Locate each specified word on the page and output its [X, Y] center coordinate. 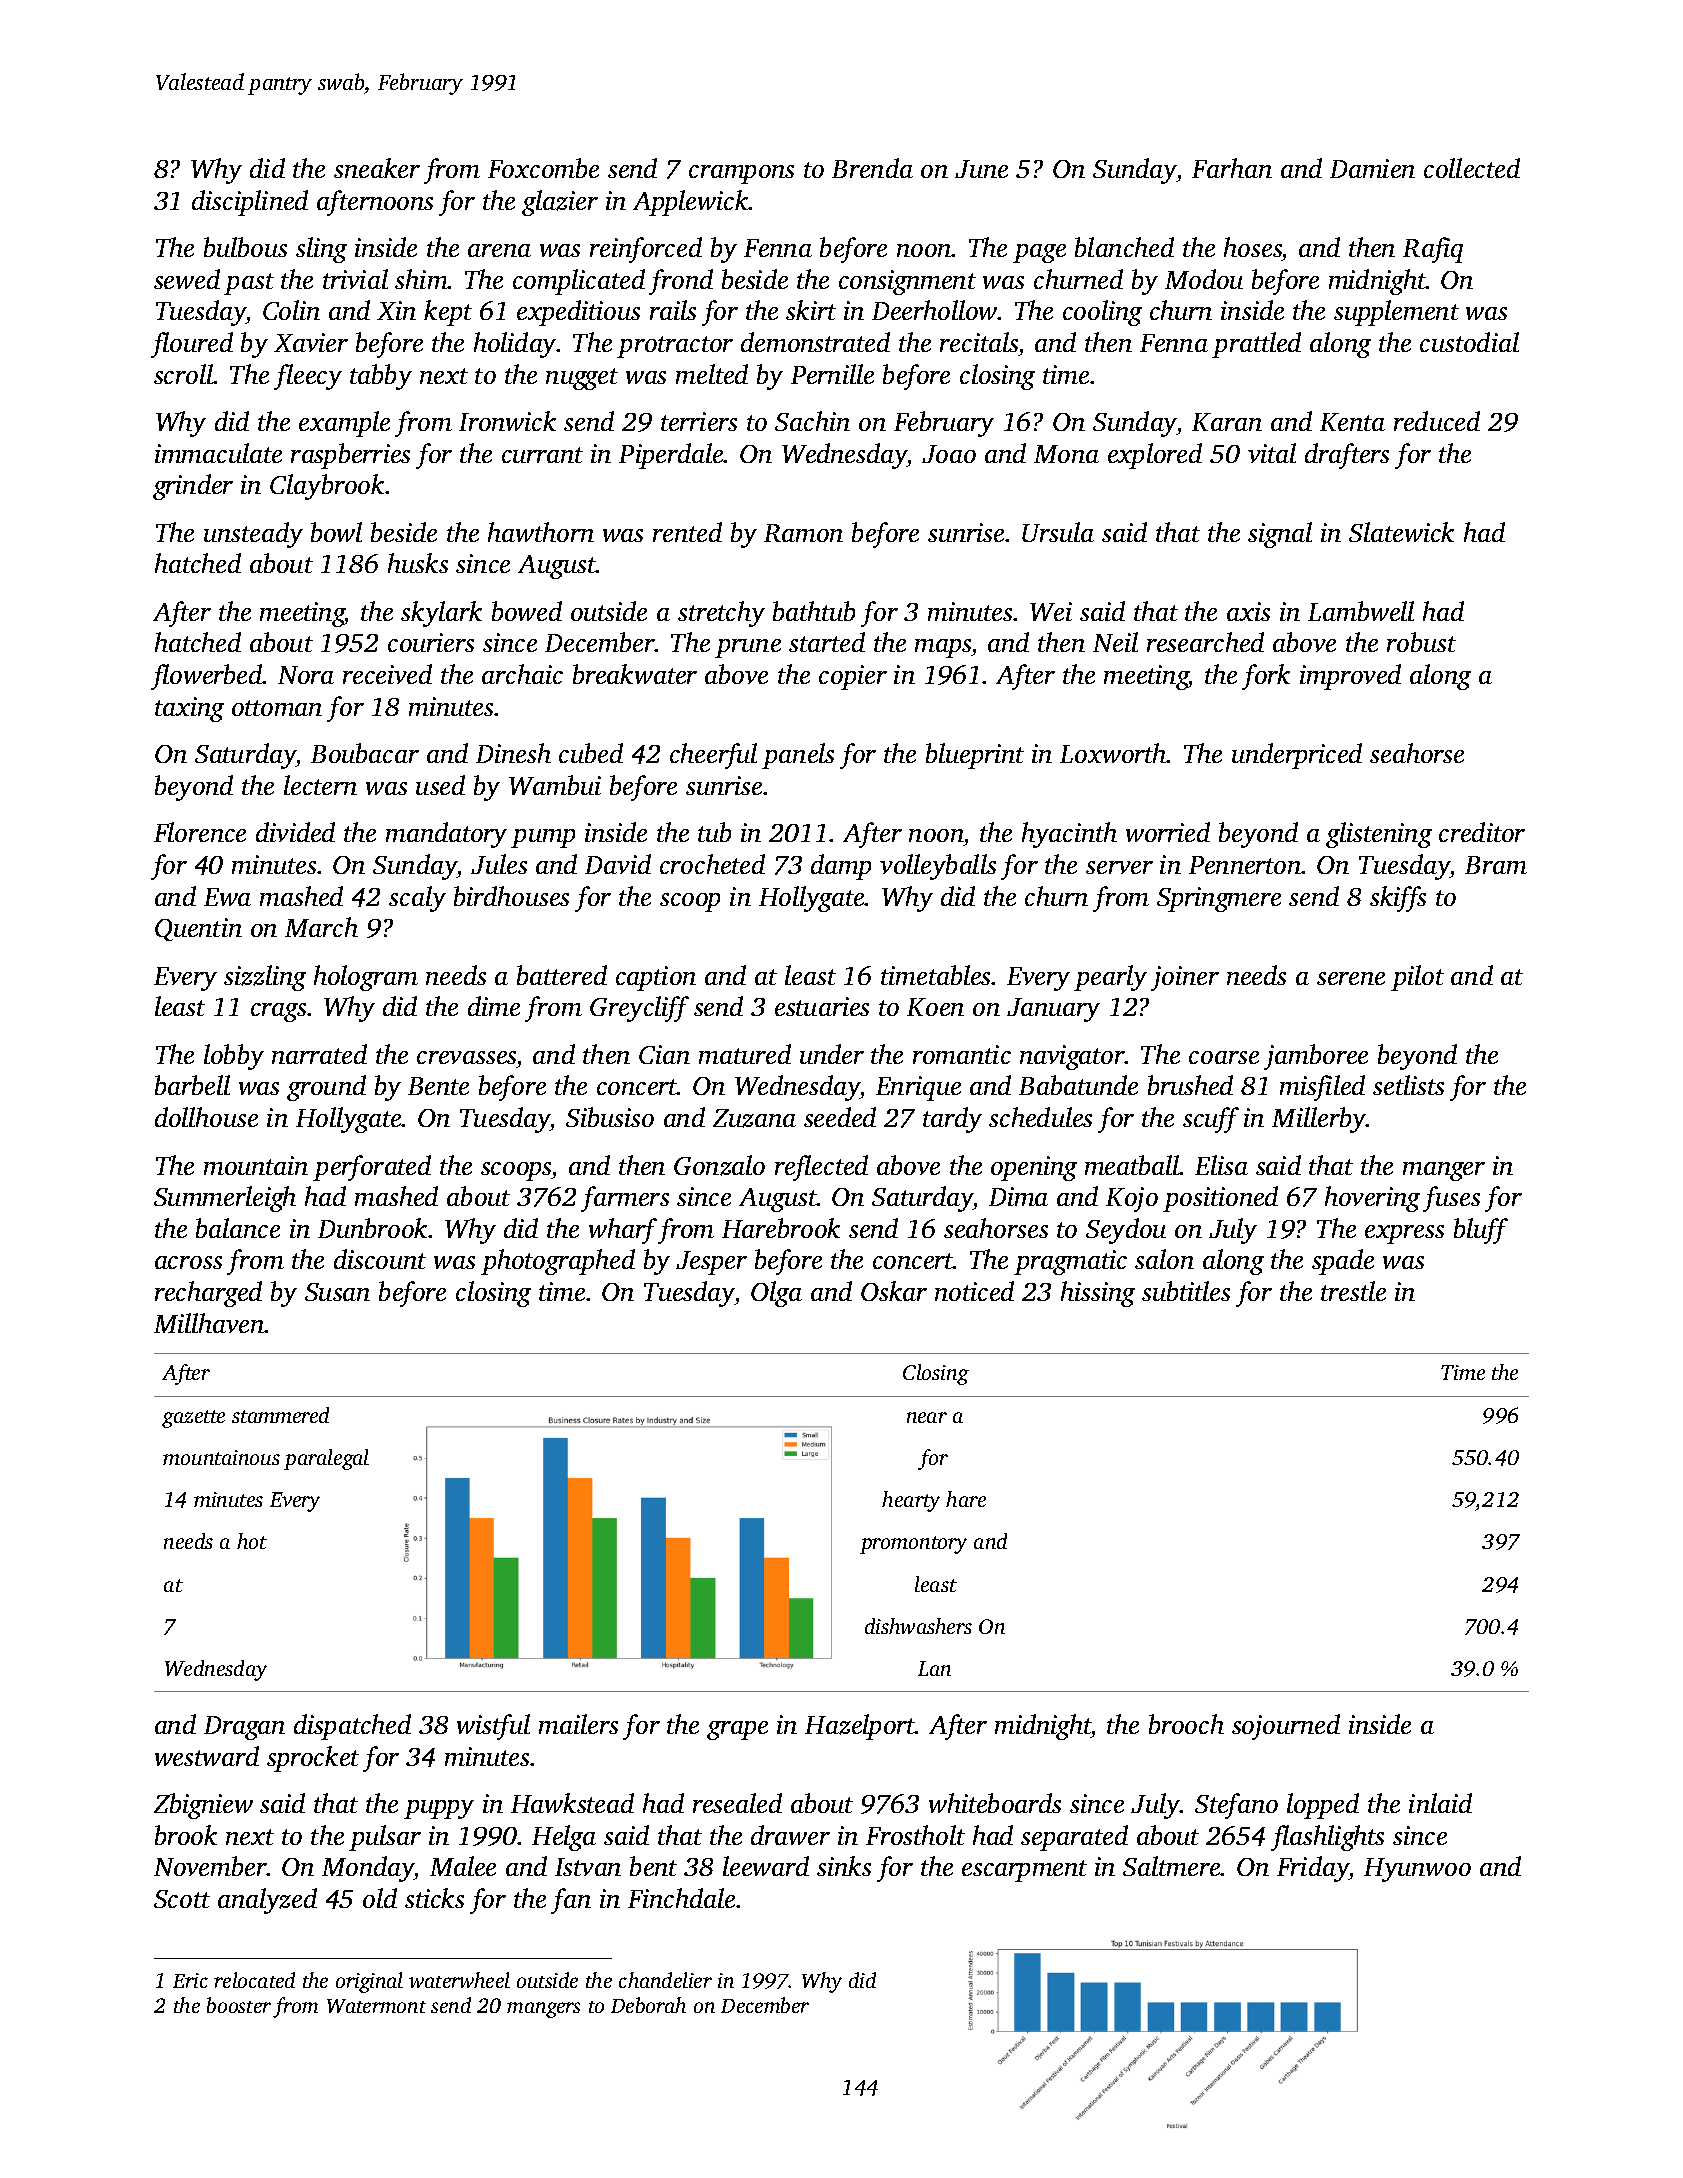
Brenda [872, 168]
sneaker [377, 168]
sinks [844, 1866]
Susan [337, 1292]
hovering [1372, 1199]
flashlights [1327, 1838]
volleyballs [938, 867]
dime [494, 1006]
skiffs [1398, 899]
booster [239, 2005]
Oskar [894, 1291]
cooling [1102, 313]
